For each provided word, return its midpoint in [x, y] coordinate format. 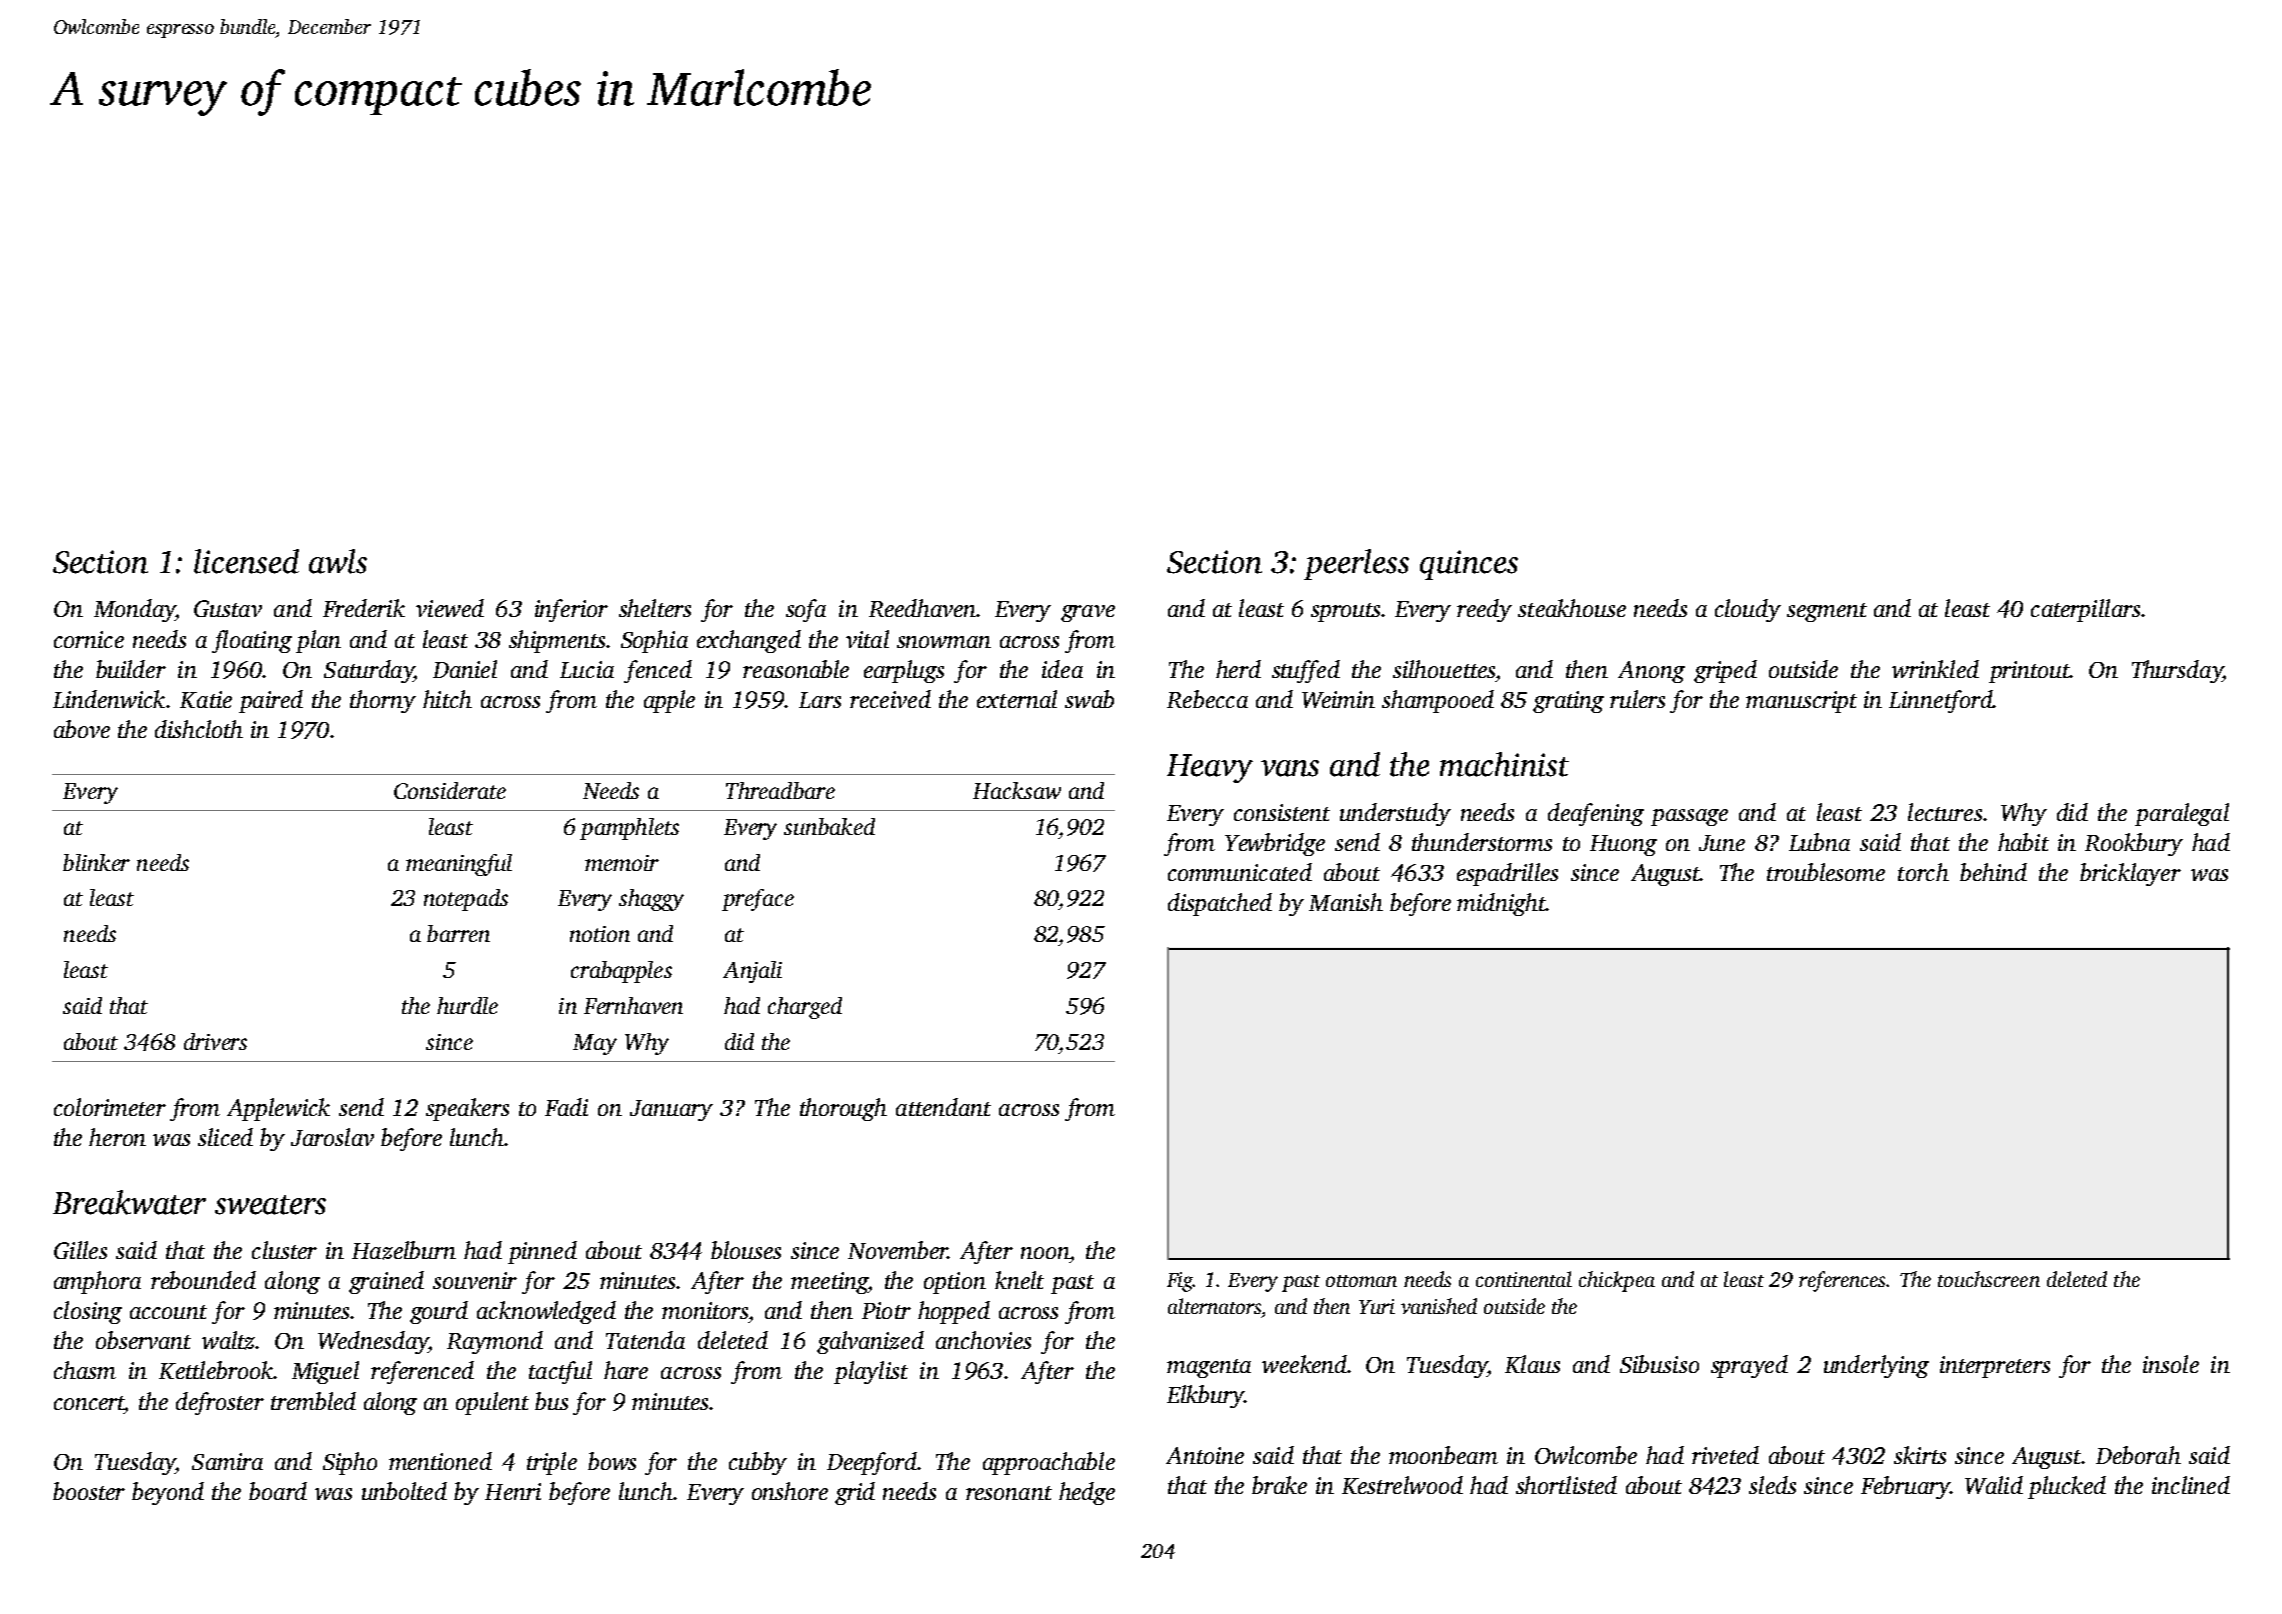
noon [1045, 1253]
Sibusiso [1659, 1364]
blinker [96, 862]
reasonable [796, 669]
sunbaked [829, 826]
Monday [134, 610]
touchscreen [1989, 1279]
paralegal [2182, 814]
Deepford [872, 1463]
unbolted [404, 1491]
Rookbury [2134, 844]
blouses [746, 1250]
